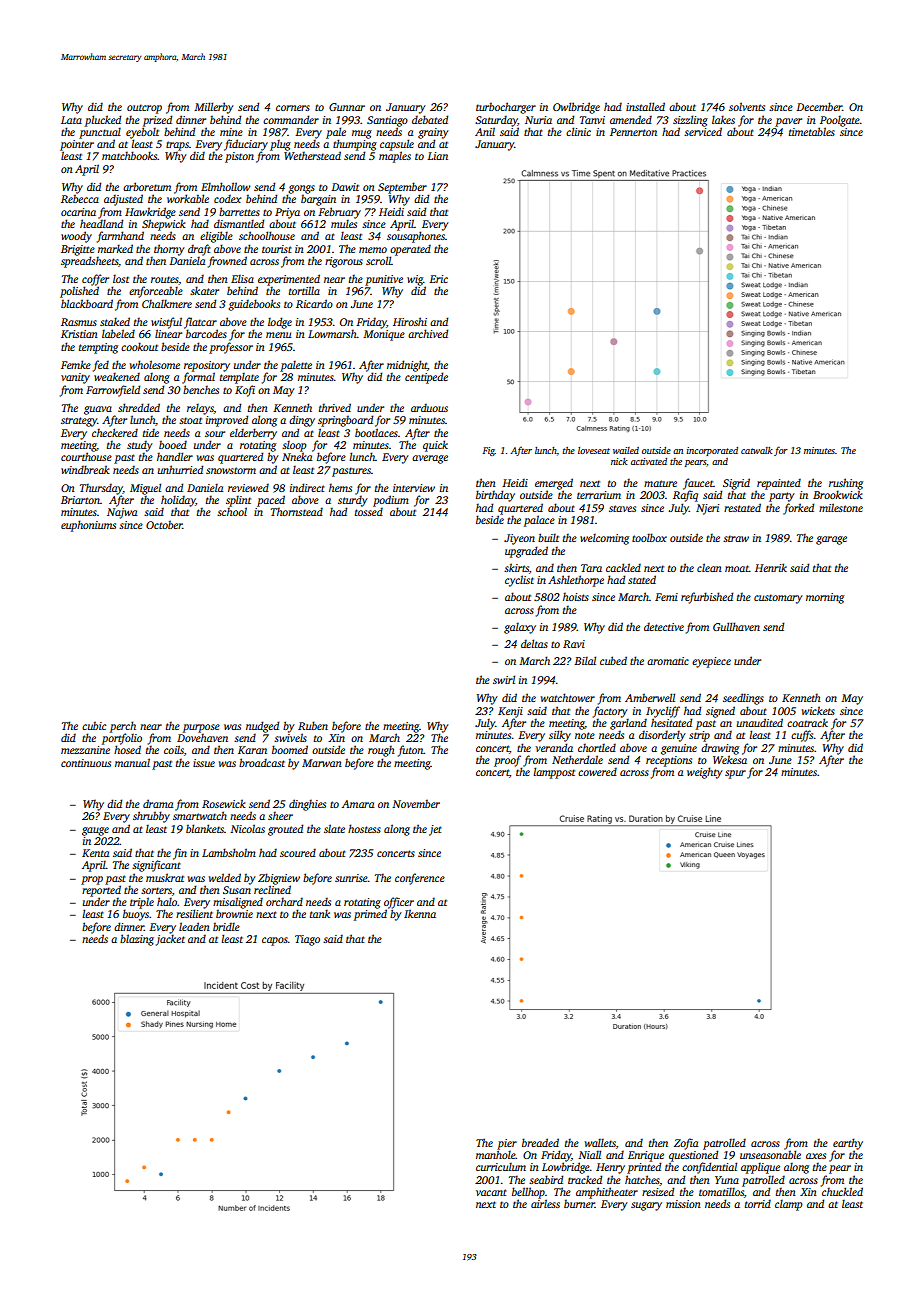 This screenshot has height=1308, width=924. I want to click on Thornstead, so click(297, 511).
